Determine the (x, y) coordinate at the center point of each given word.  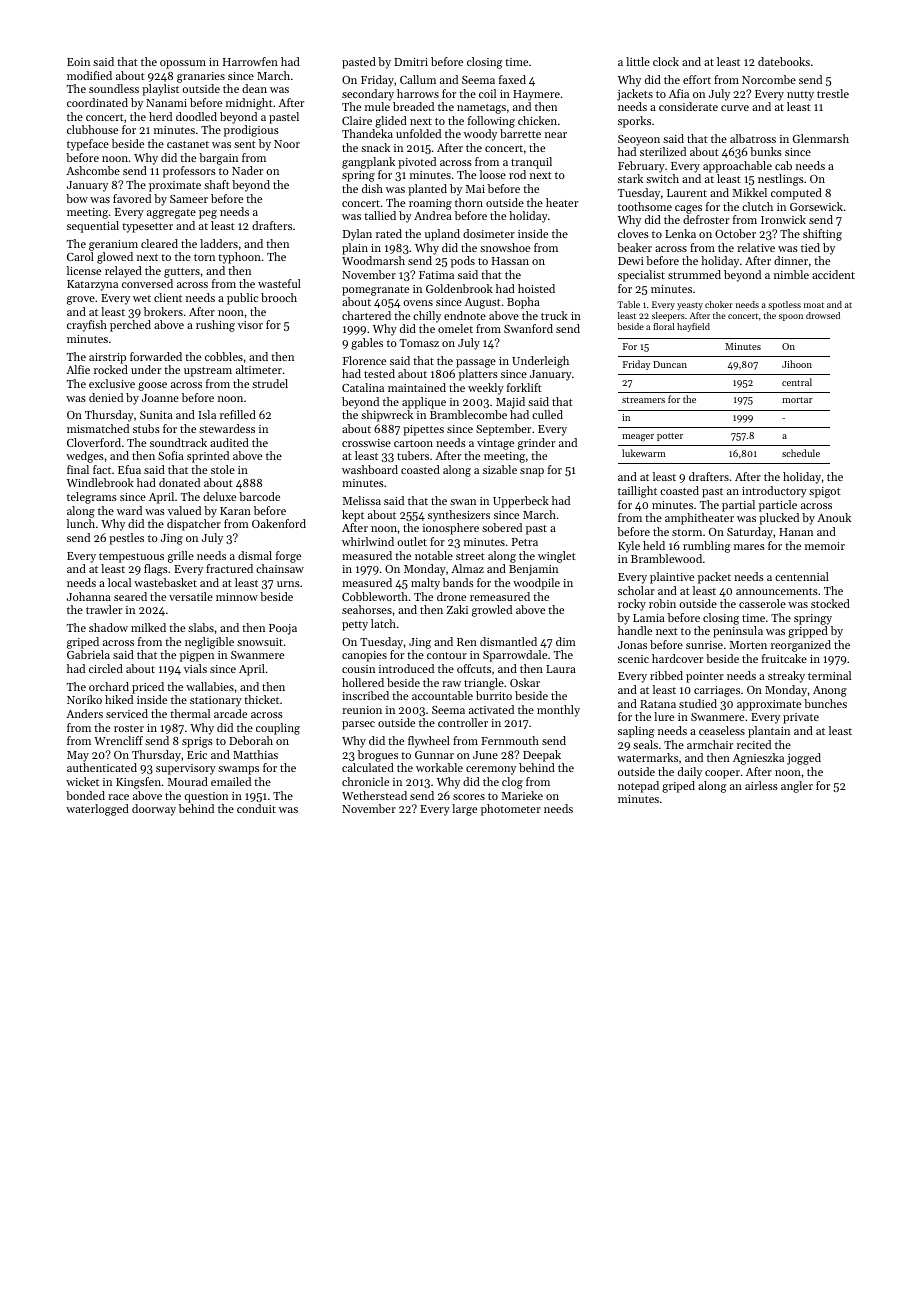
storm (687, 532)
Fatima (436, 275)
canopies (364, 656)
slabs (201, 627)
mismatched (98, 428)
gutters (182, 273)
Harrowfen (250, 61)
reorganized (801, 646)
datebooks (784, 61)
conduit (256, 808)
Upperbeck (521, 502)
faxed (512, 79)
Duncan (670, 364)
